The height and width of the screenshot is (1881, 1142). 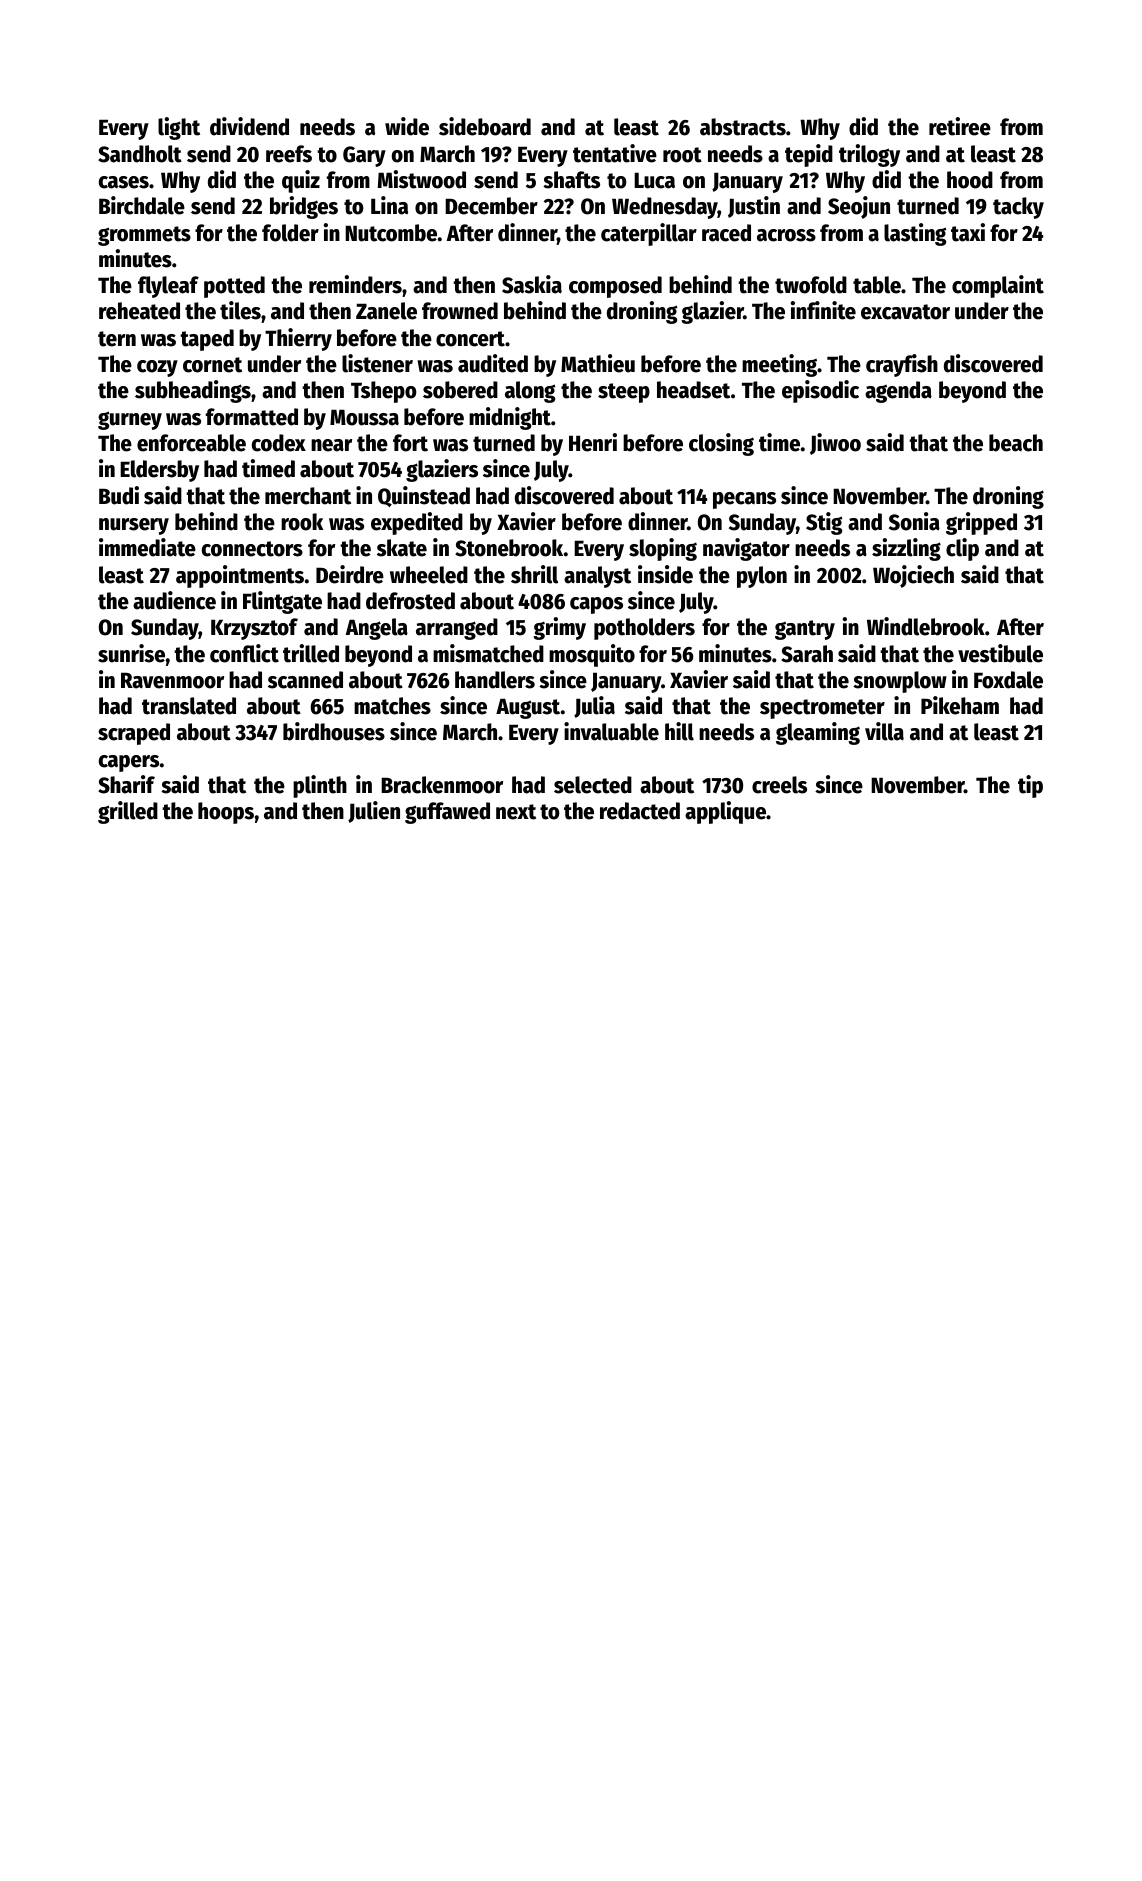 I want to click on light, so click(x=179, y=128).
